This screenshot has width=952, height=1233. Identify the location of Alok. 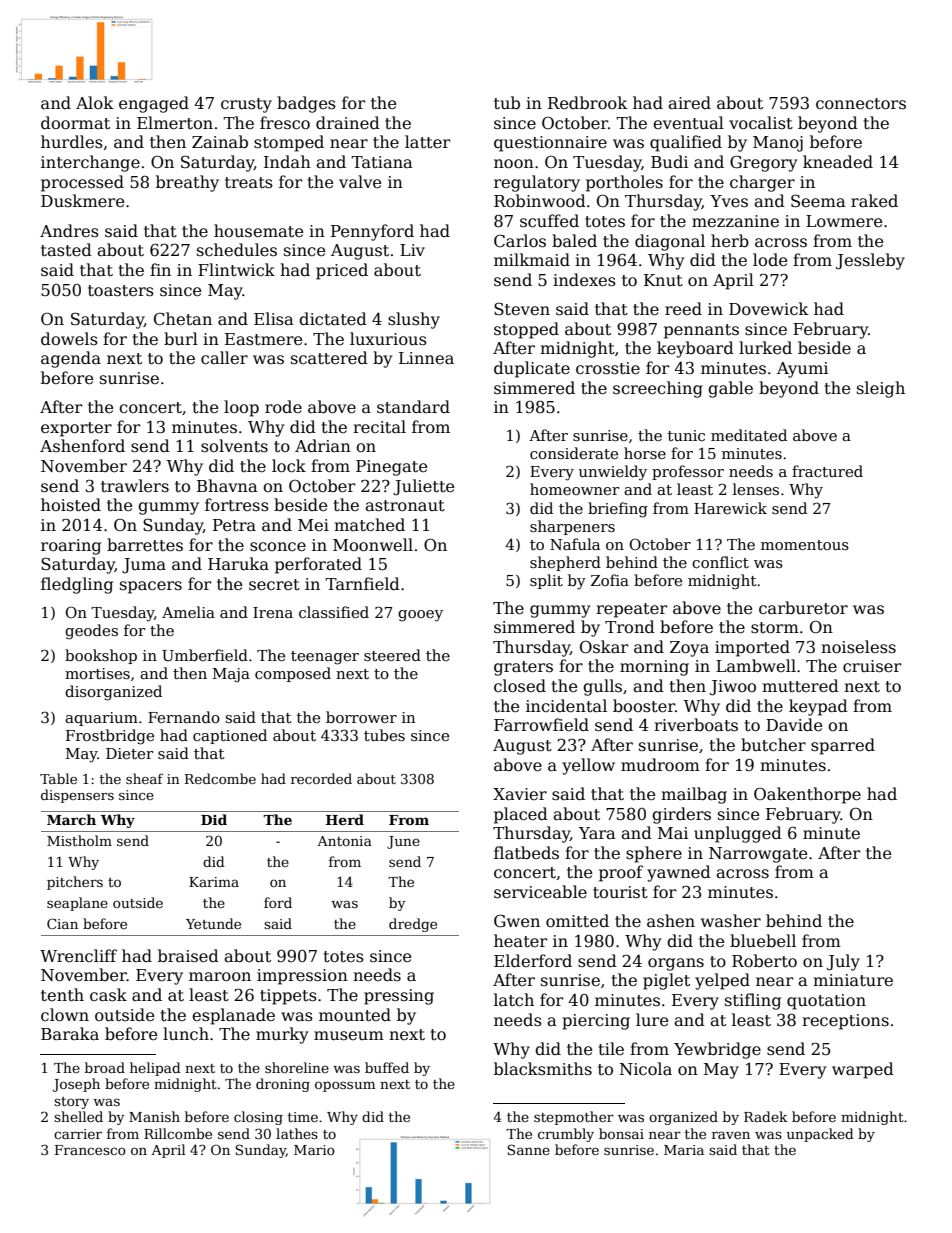
(95, 102).
